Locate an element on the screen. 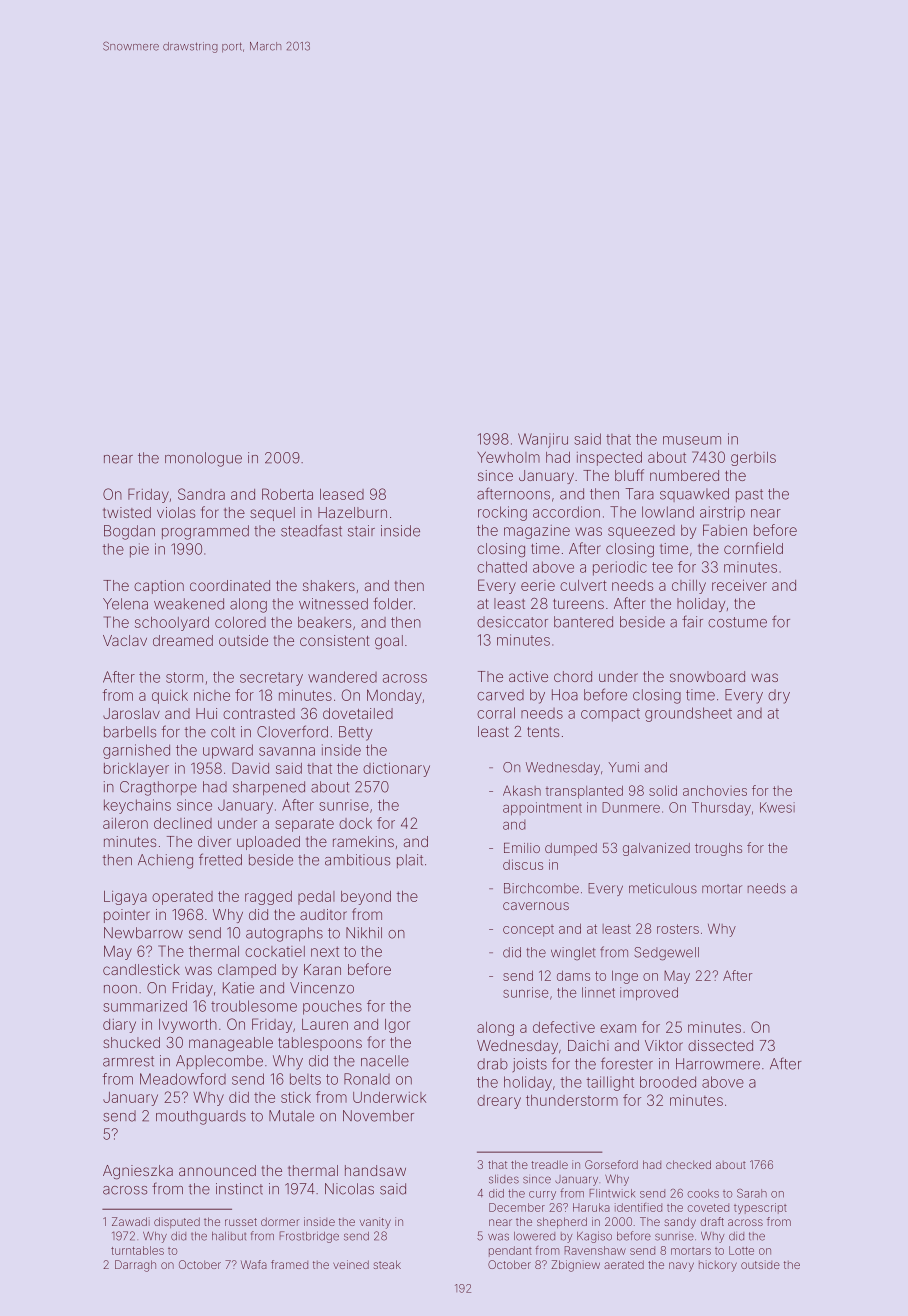 This screenshot has height=1316, width=908. violas is located at coordinates (176, 512).
